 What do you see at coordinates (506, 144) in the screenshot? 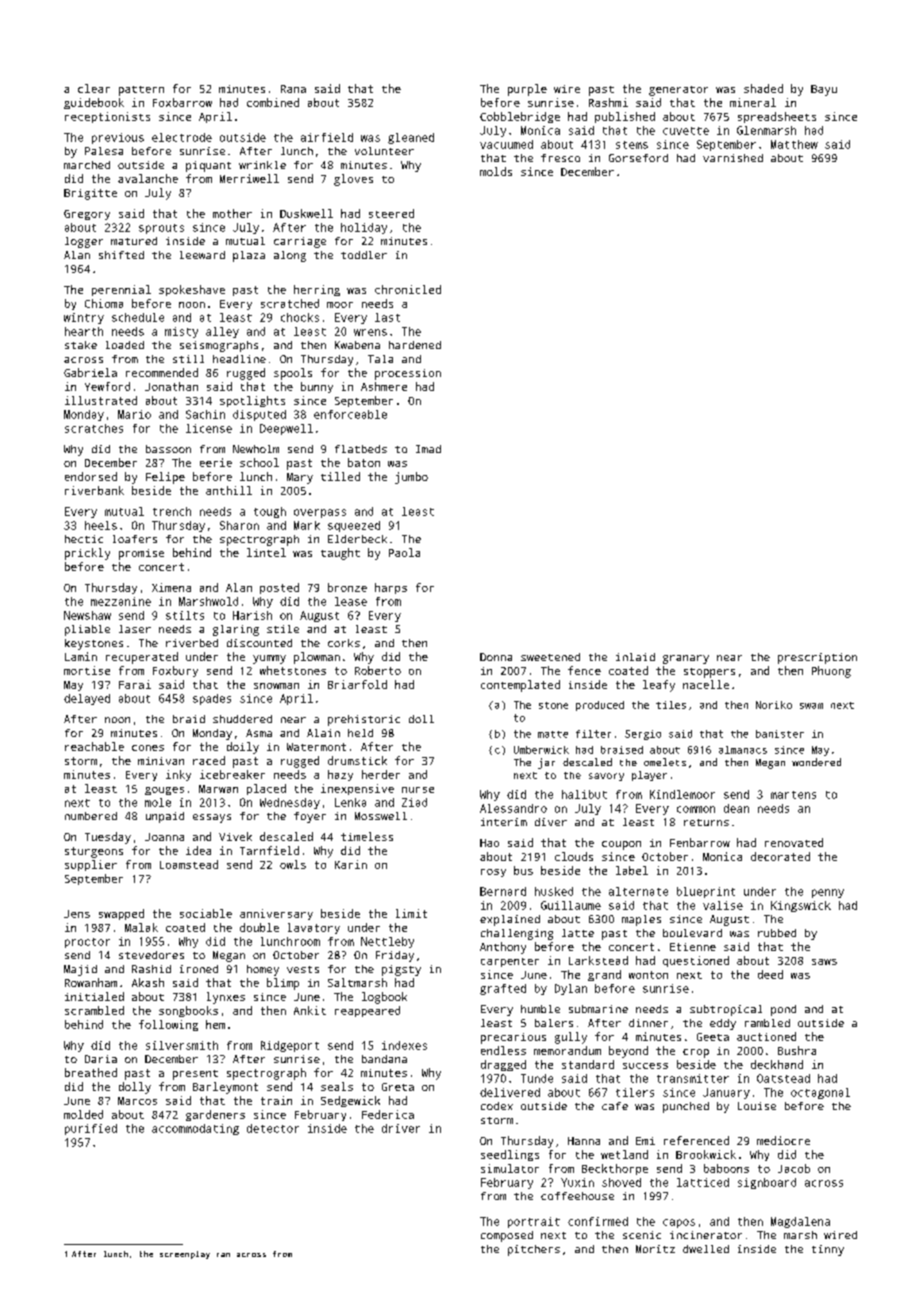
I see `vacuumed` at bounding box center [506, 144].
